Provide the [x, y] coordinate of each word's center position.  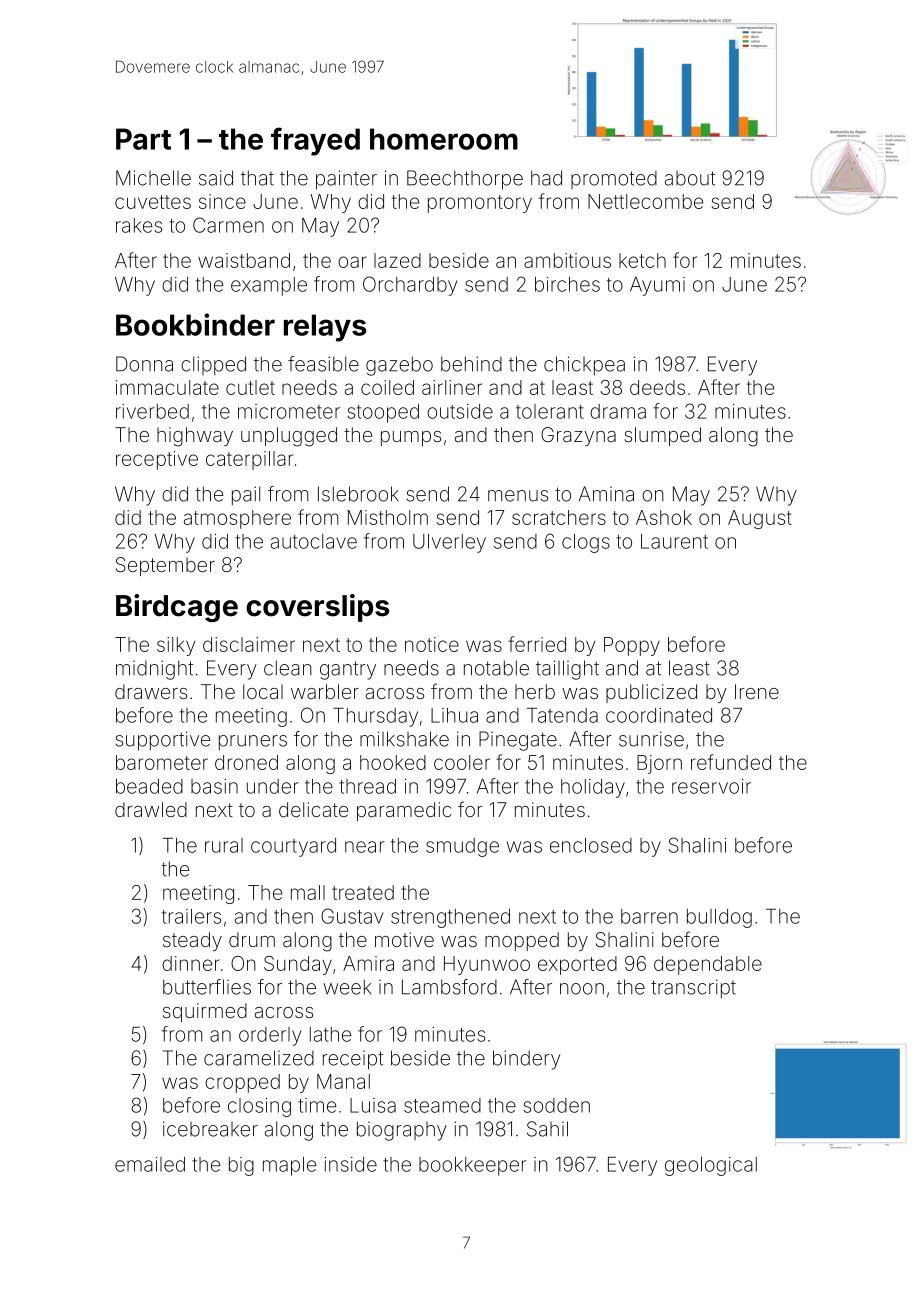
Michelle [153, 178]
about [690, 178]
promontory [480, 204]
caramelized [259, 1058]
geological [711, 1166]
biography [402, 1131]
